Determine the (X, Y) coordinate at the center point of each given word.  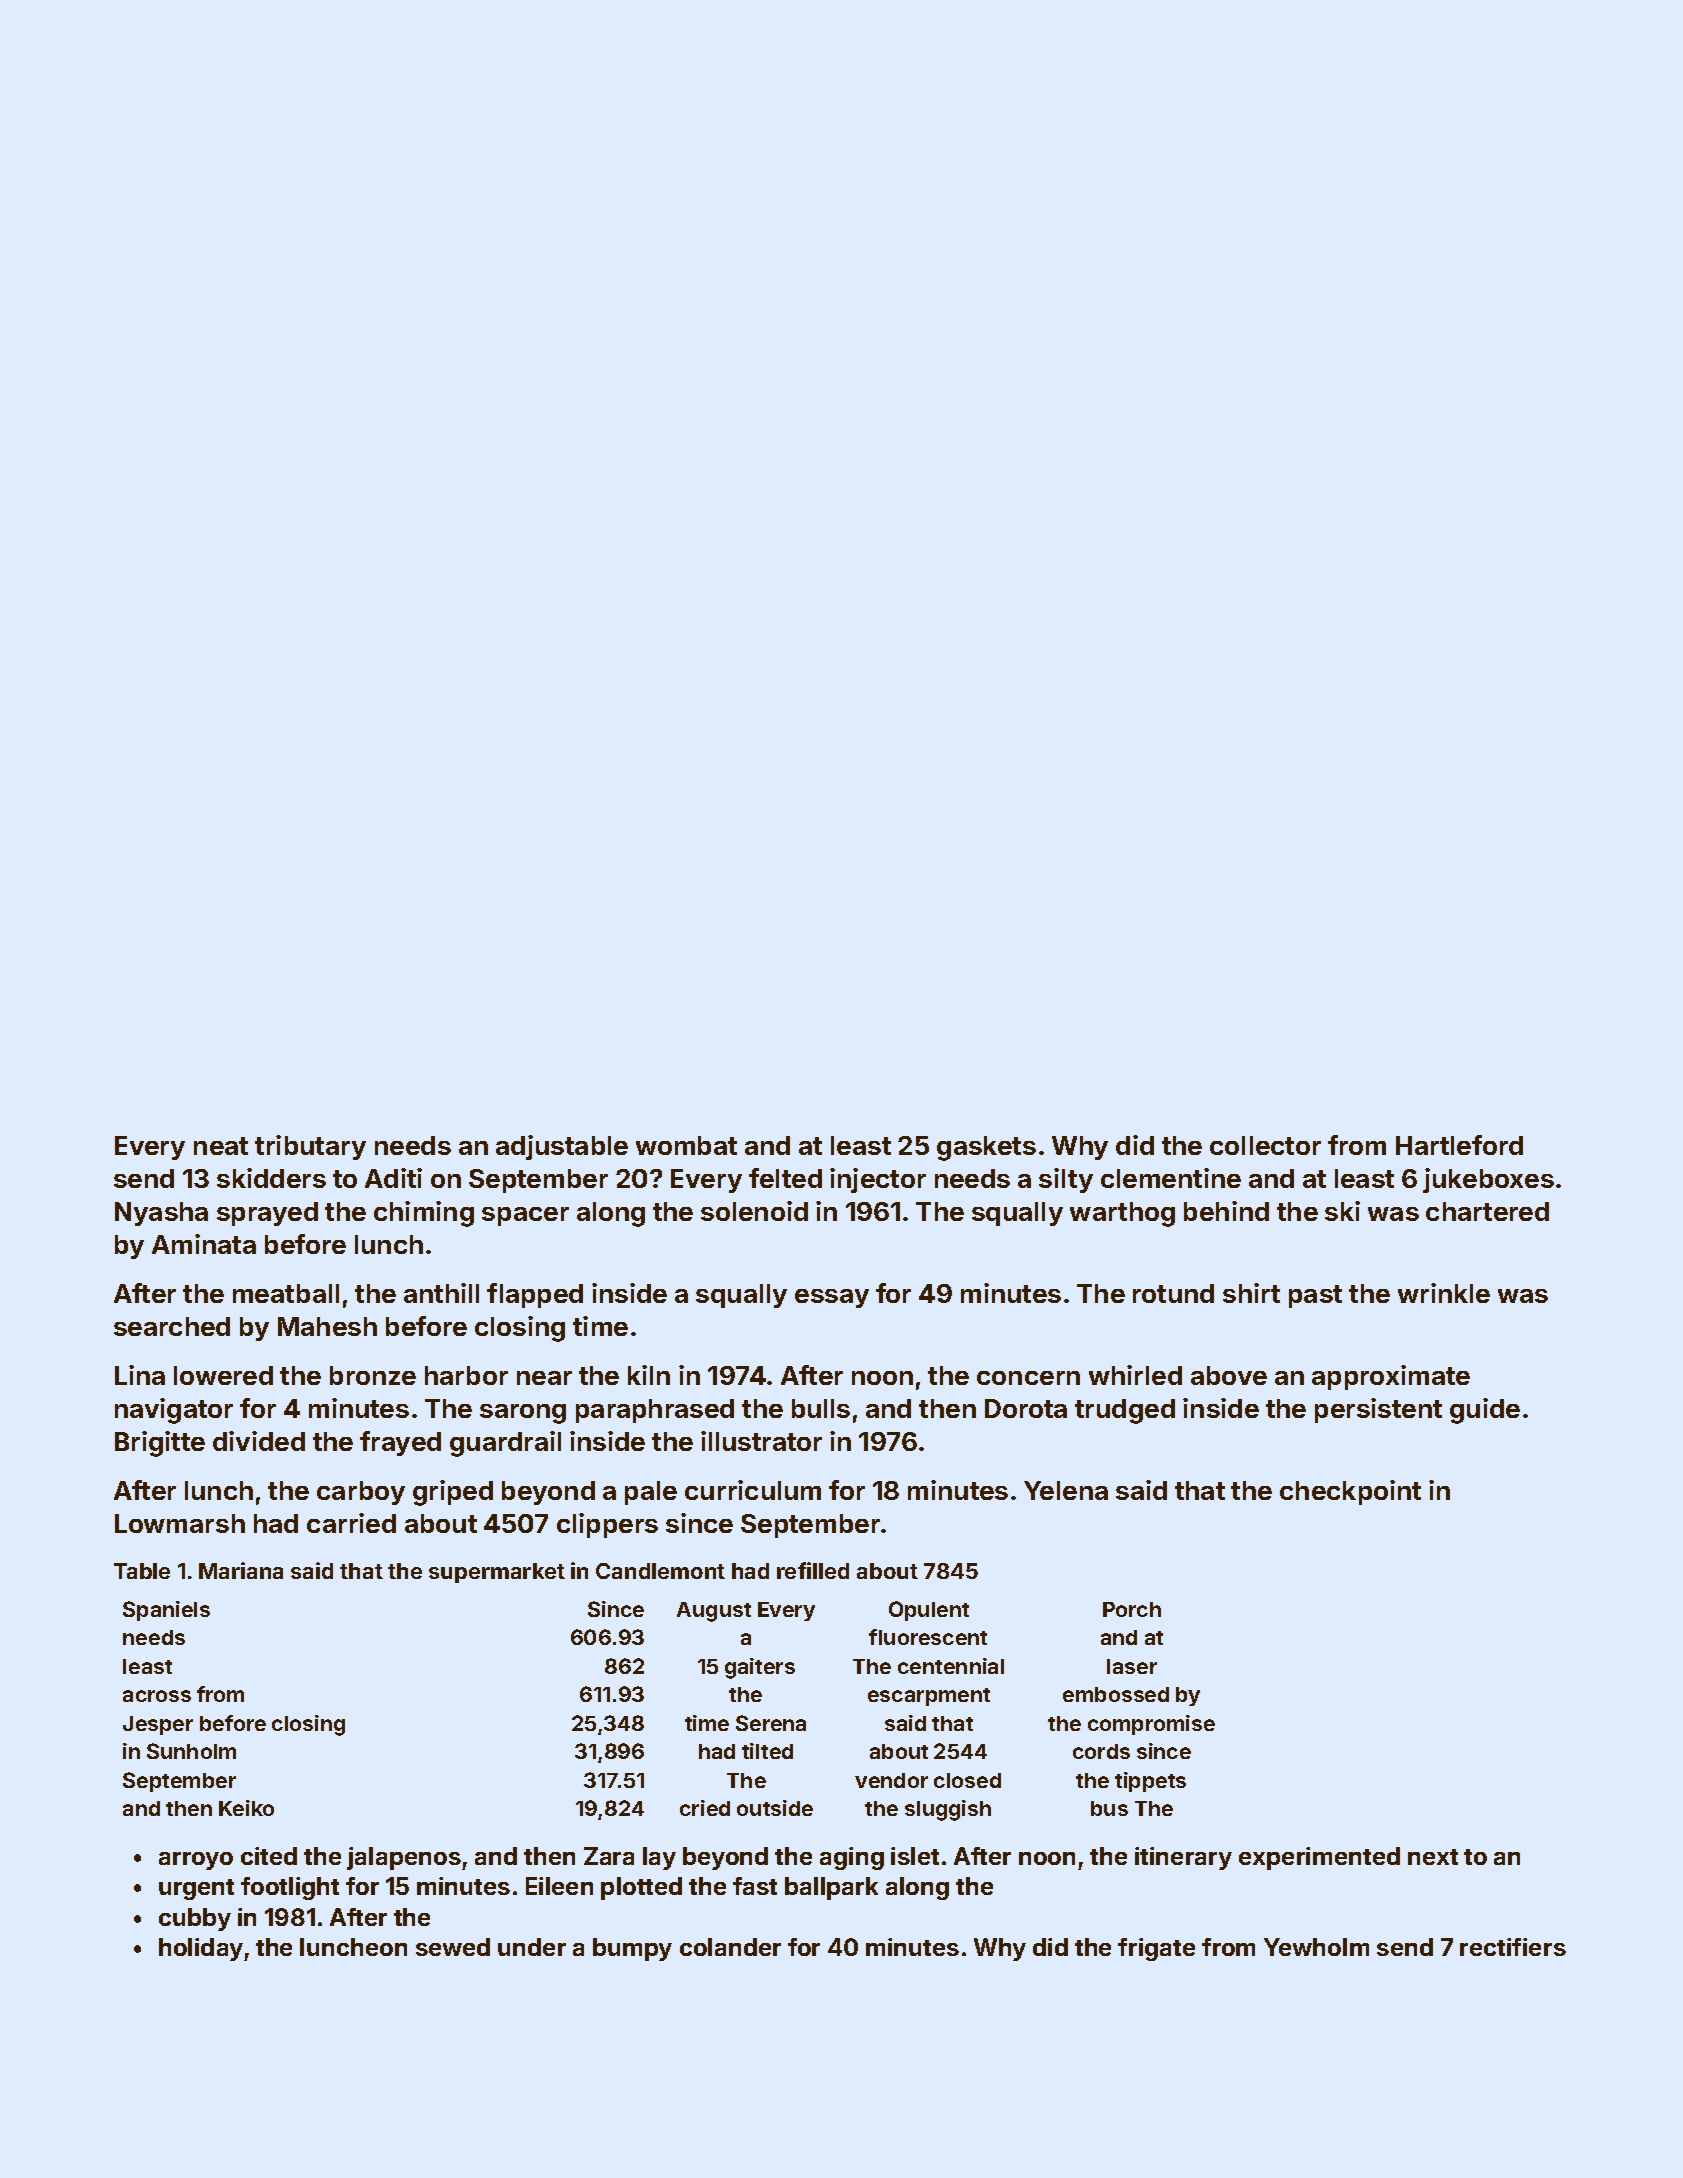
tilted (767, 1751)
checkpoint (1350, 1492)
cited (269, 1856)
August (714, 1612)
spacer (525, 1216)
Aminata (204, 1244)
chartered (1487, 1211)
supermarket (497, 1573)
